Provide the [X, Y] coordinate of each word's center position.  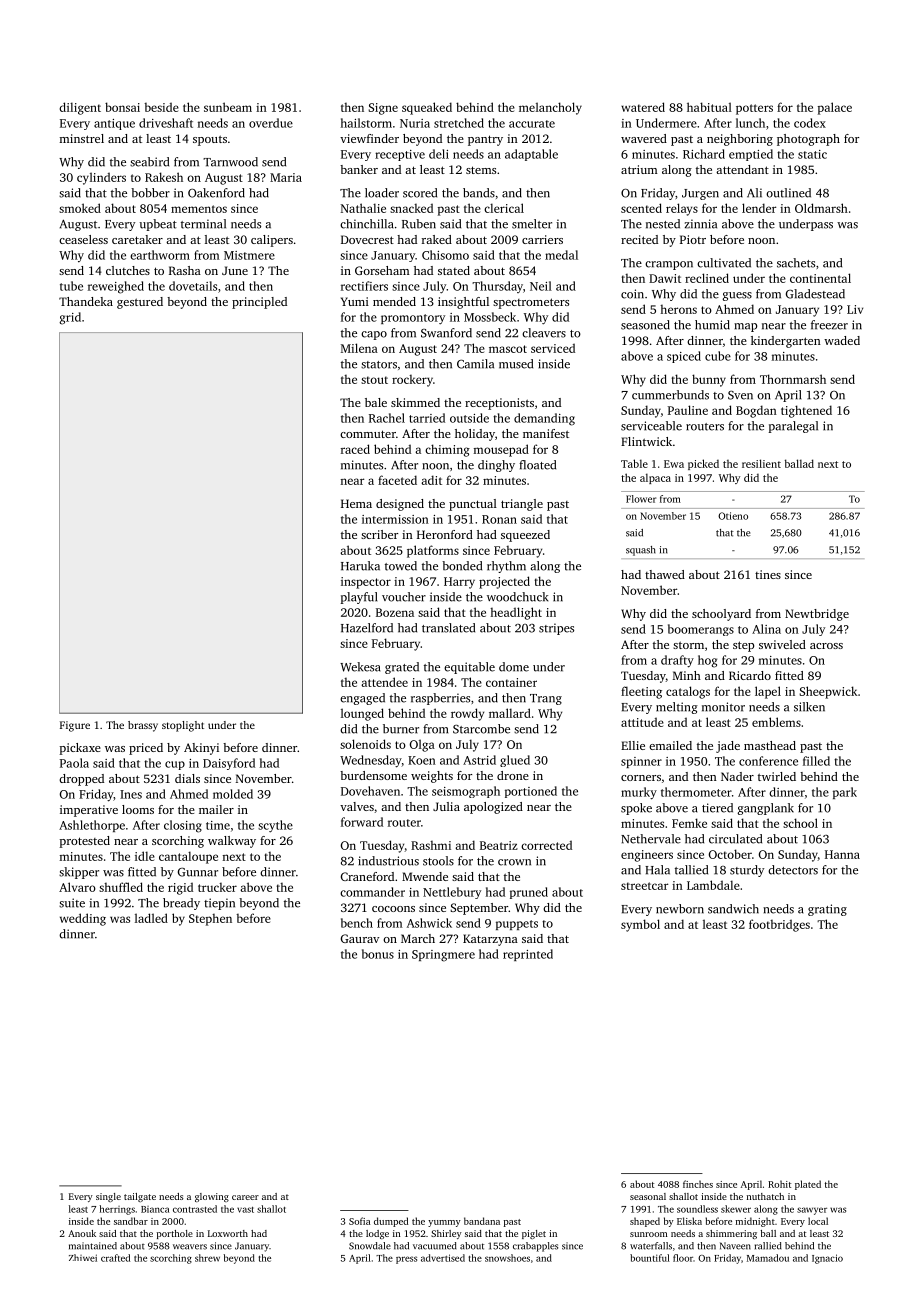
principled [259, 303]
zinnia [701, 224]
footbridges [779, 925]
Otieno [733, 516]
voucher [404, 597]
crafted [115, 1258]
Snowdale [370, 1246]
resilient [761, 463]
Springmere [443, 956]
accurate [532, 124]
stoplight [183, 726]
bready [181, 904]
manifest [546, 433]
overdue [271, 123]
